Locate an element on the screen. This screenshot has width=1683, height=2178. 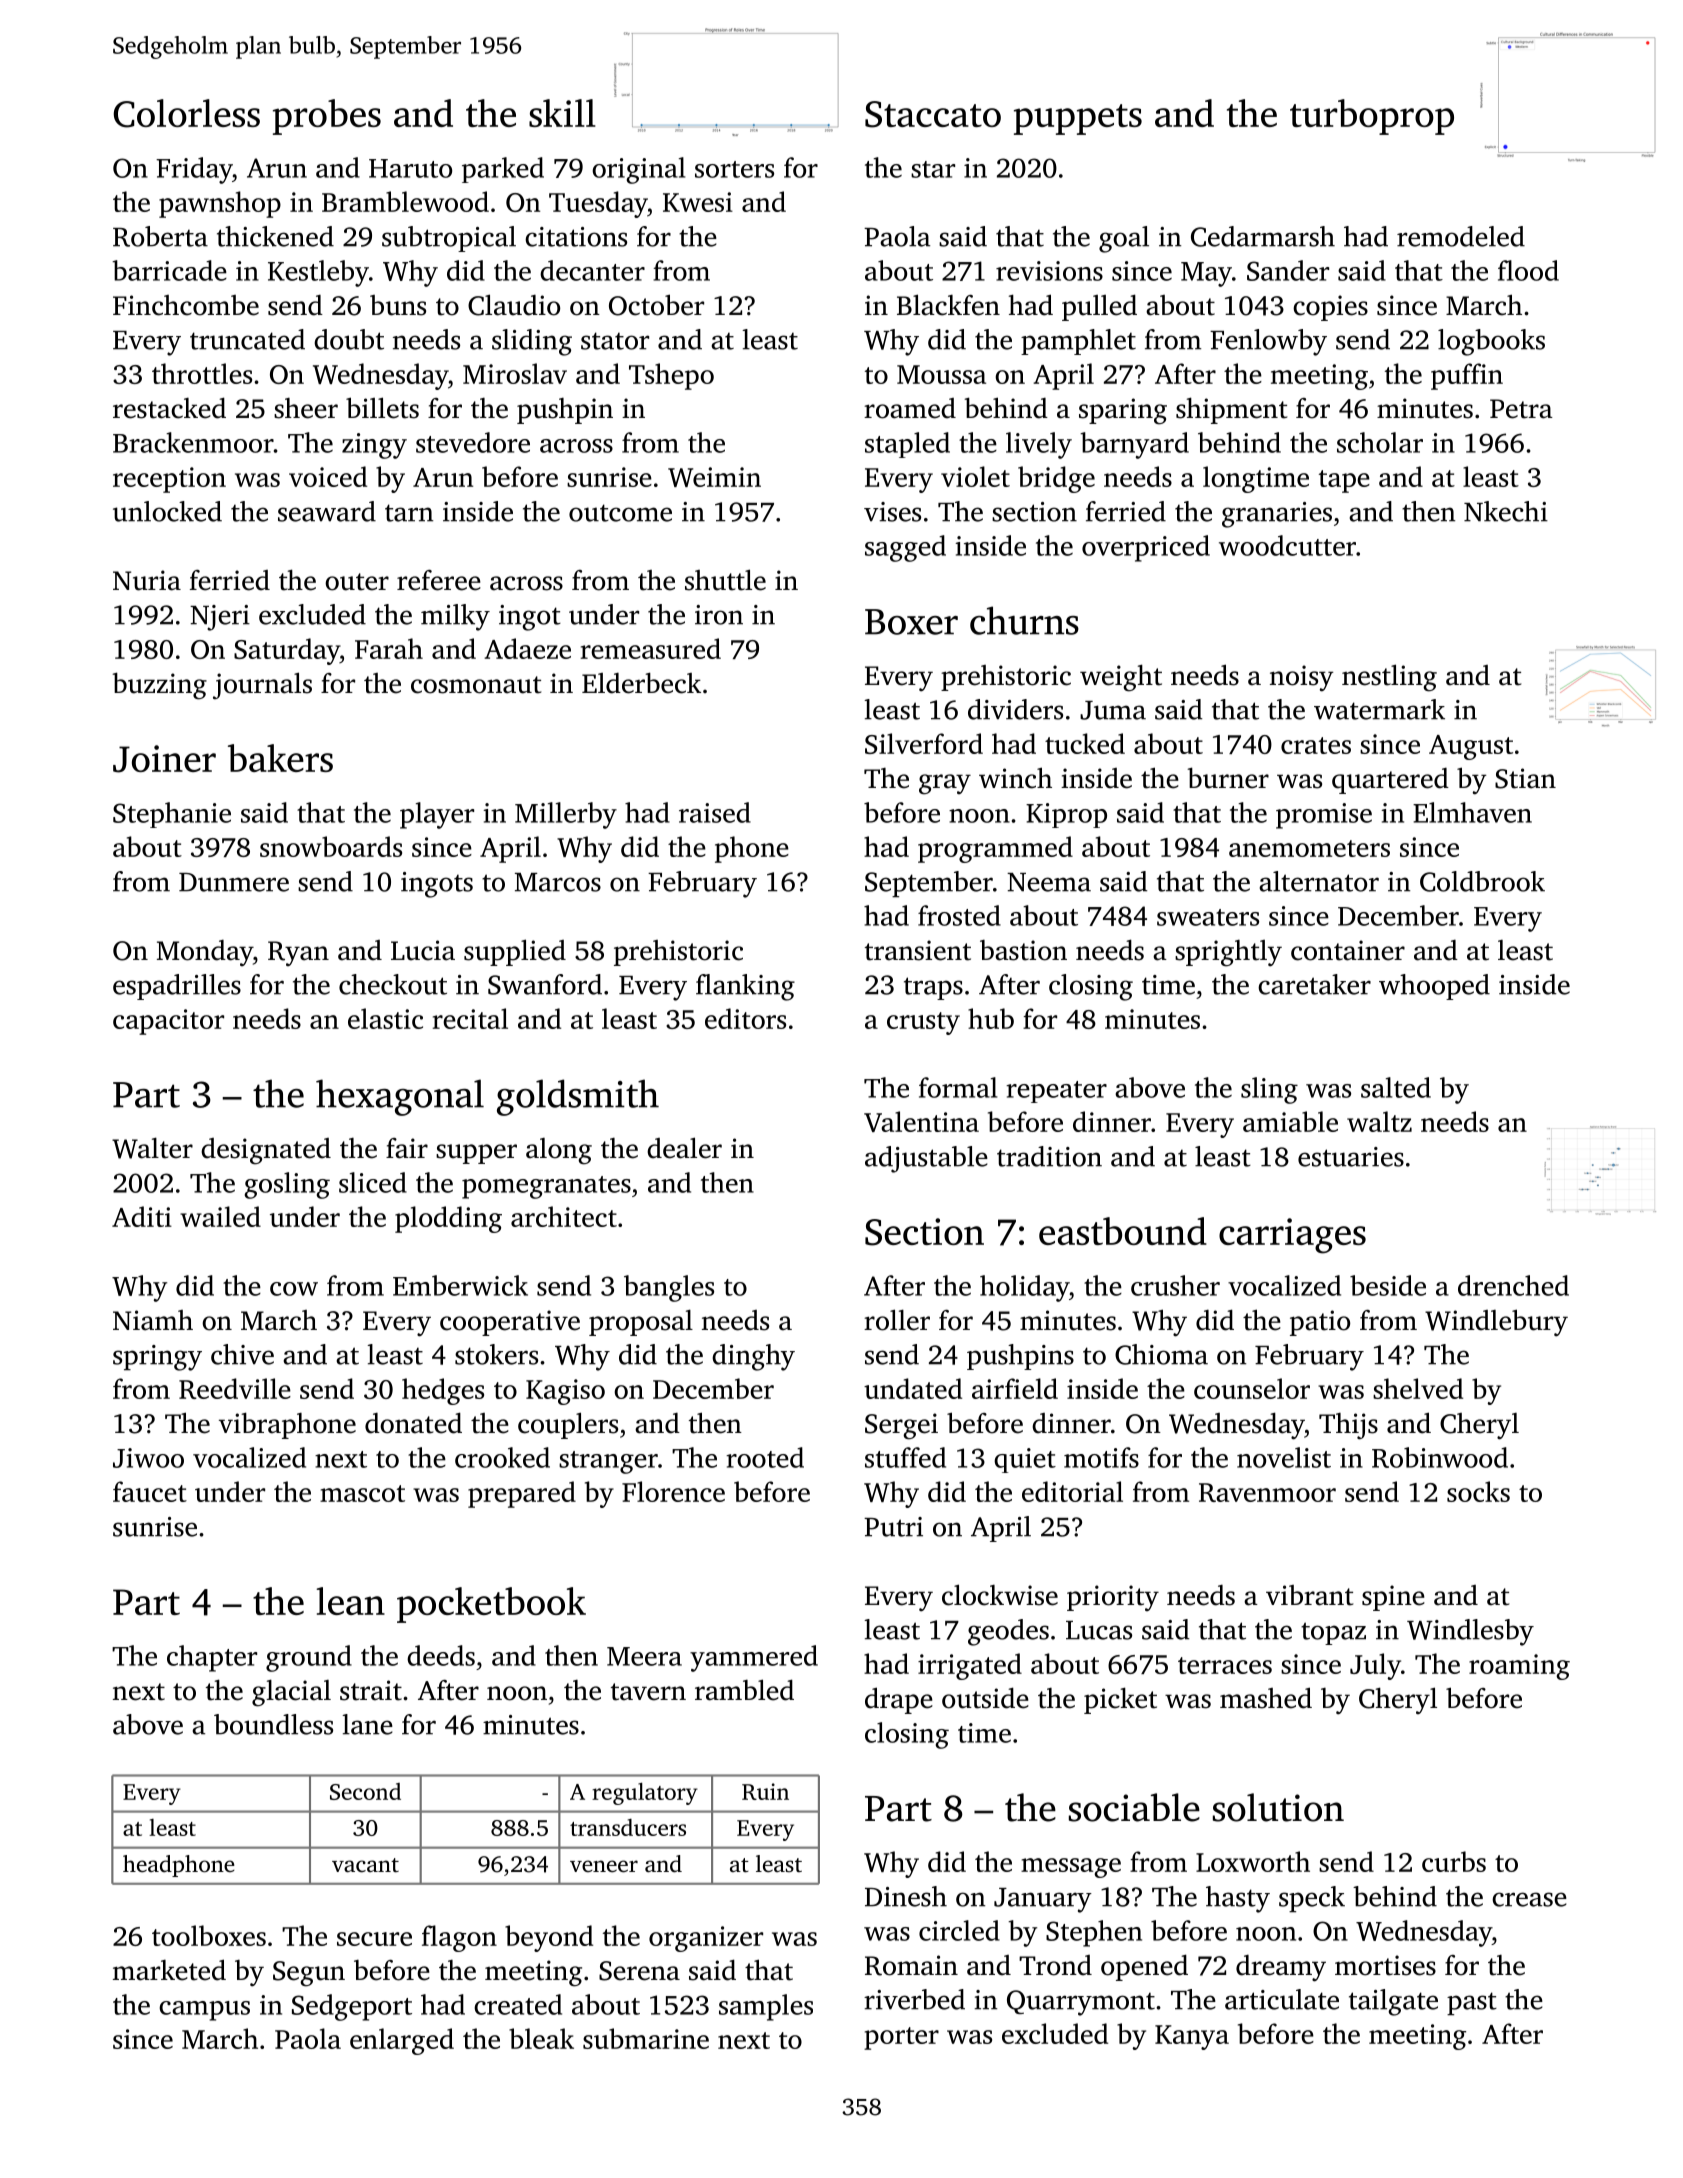
socks is located at coordinates (1478, 1491).
